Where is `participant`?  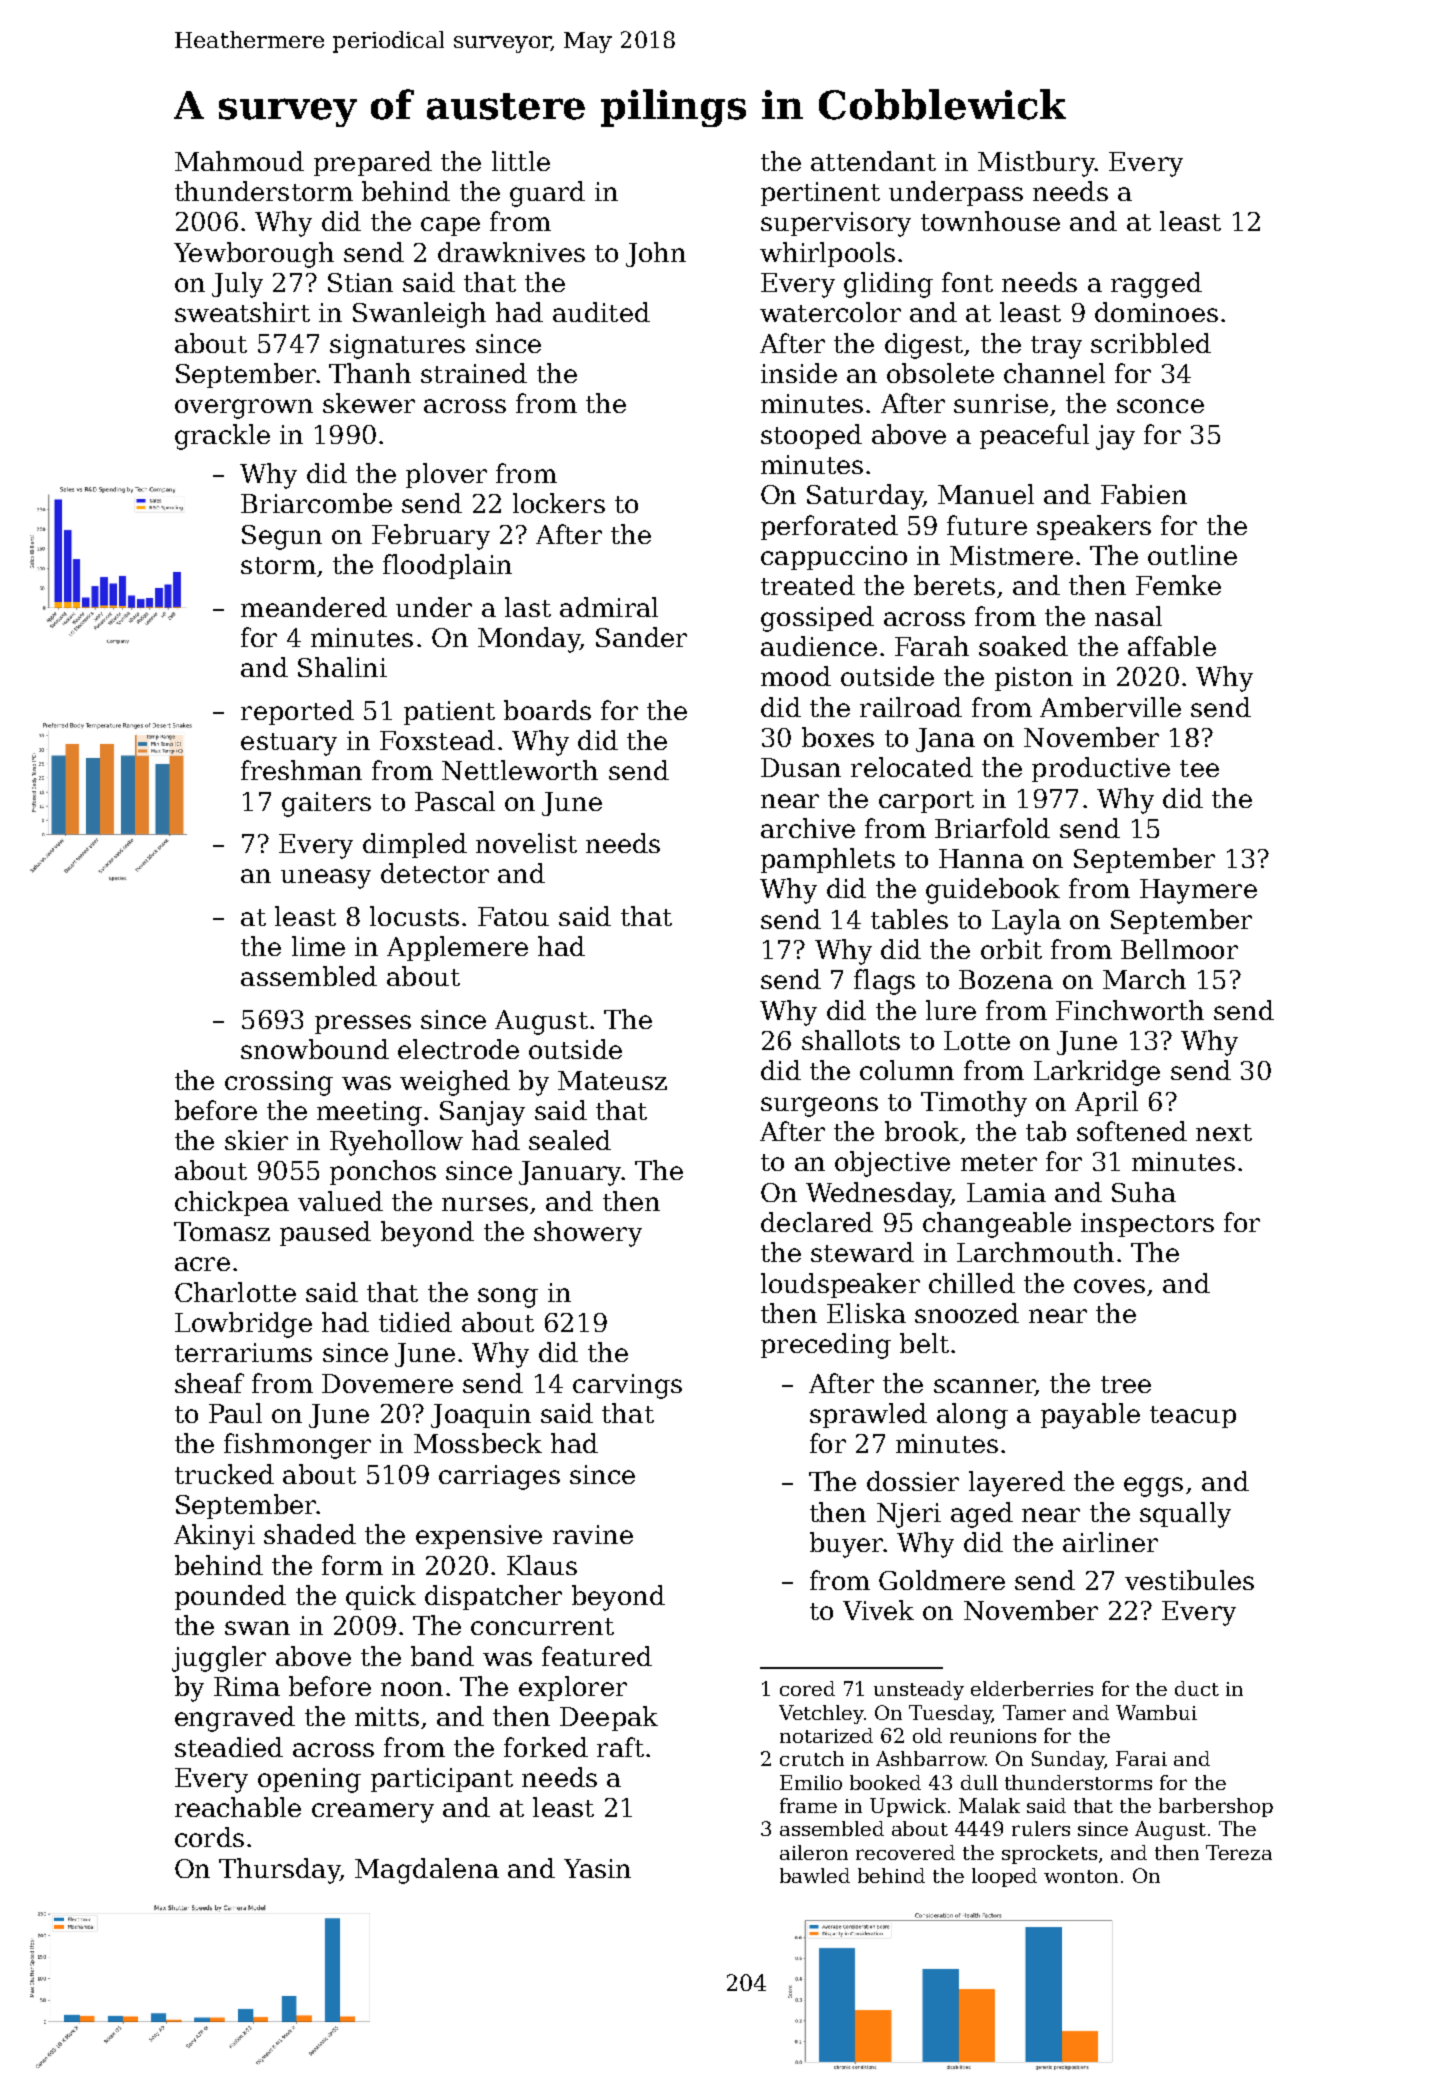 participant is located at coordinates (442, 1780).
